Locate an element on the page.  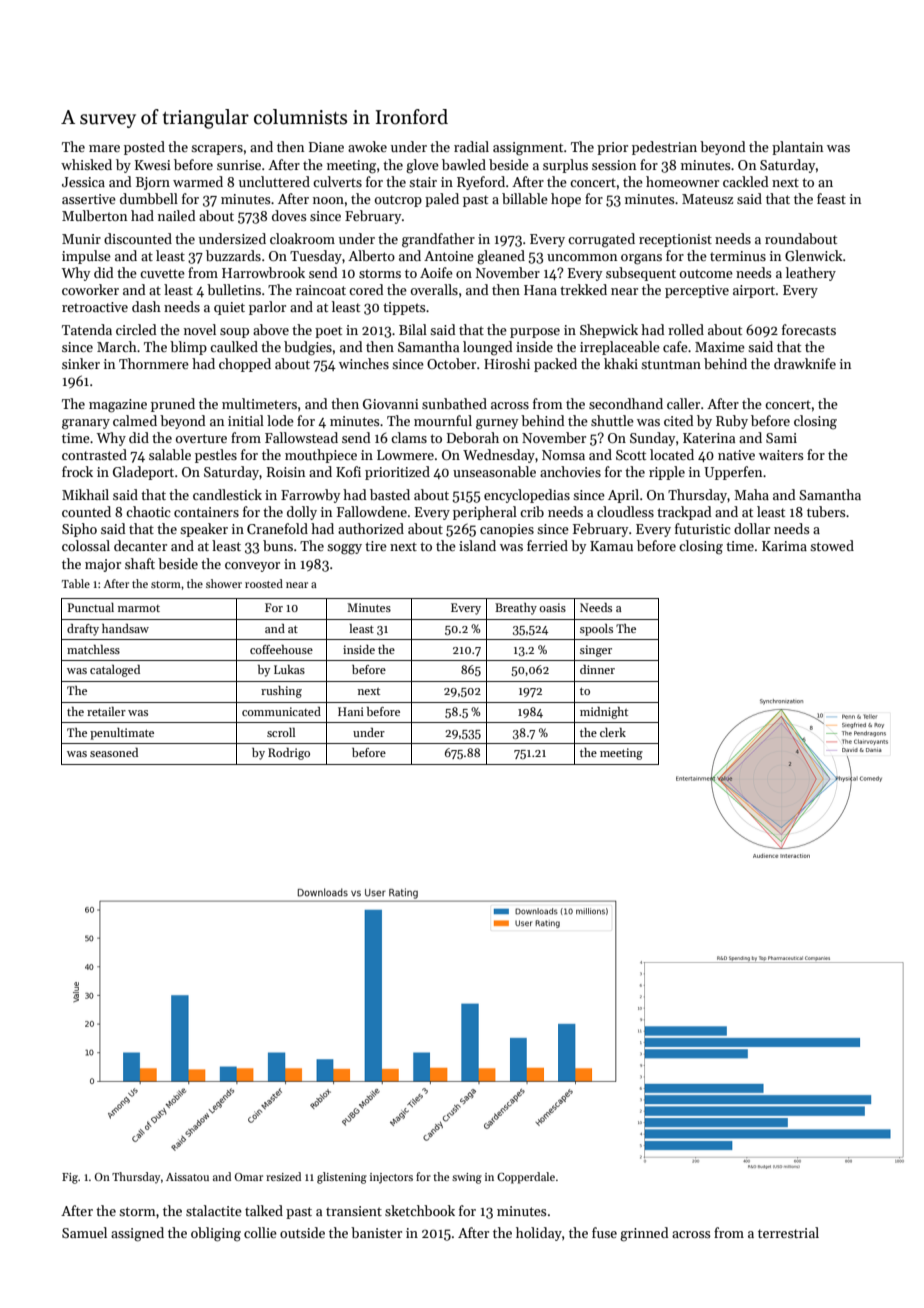
terrestrial is located at coordinates (788, 1232).
